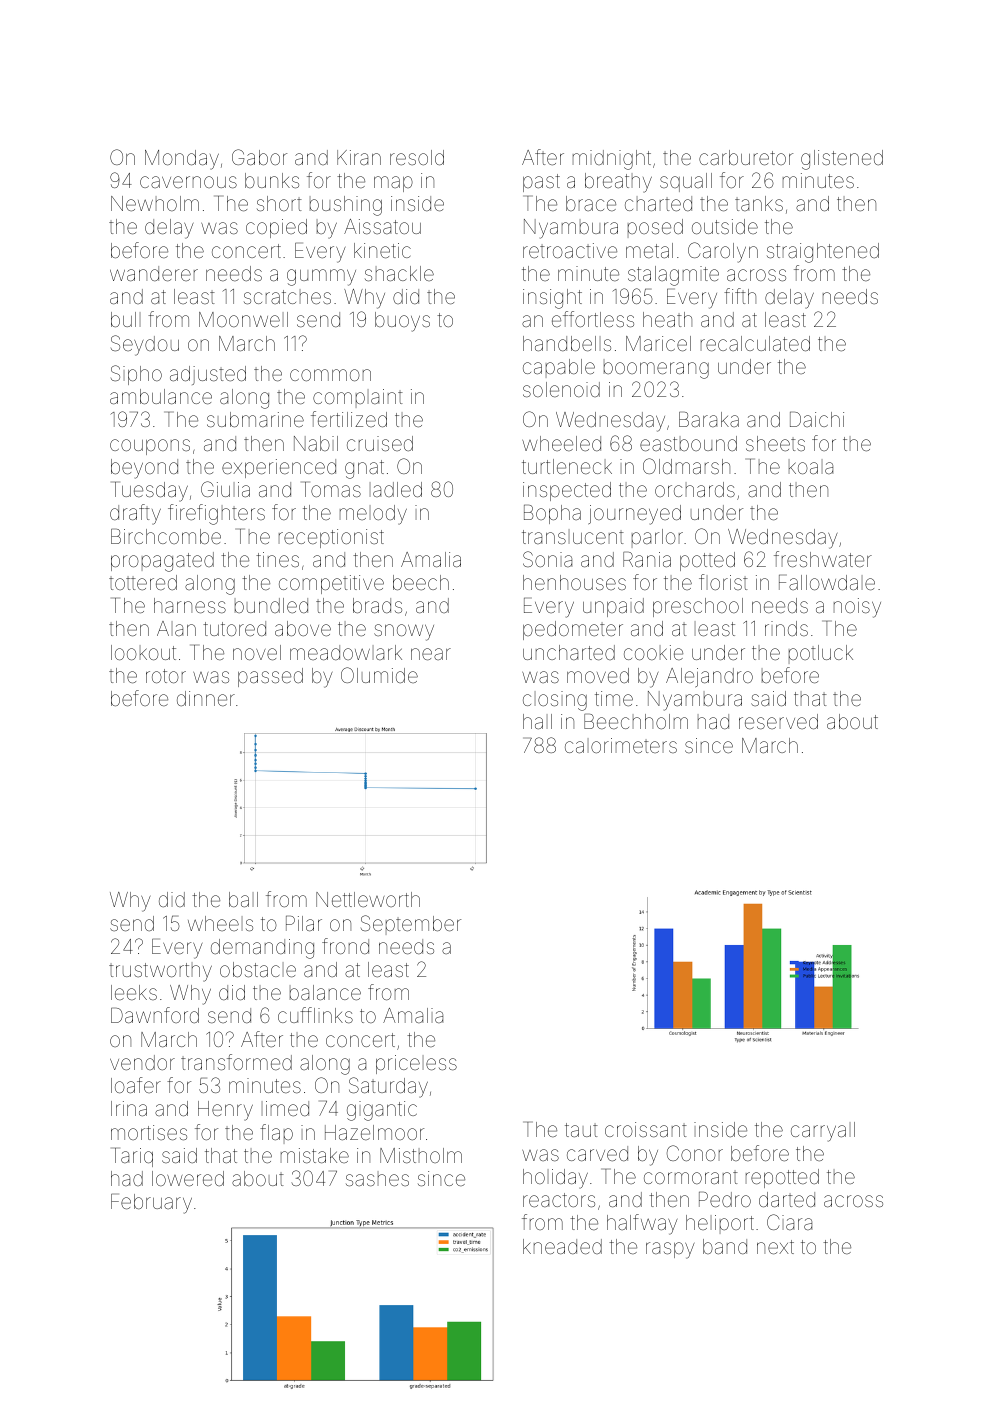 The height and width of the page is (1413, 995). What do you see at coordinates (821, 654) in the page?
I see `potluck` at bounding box center [821, 654].
